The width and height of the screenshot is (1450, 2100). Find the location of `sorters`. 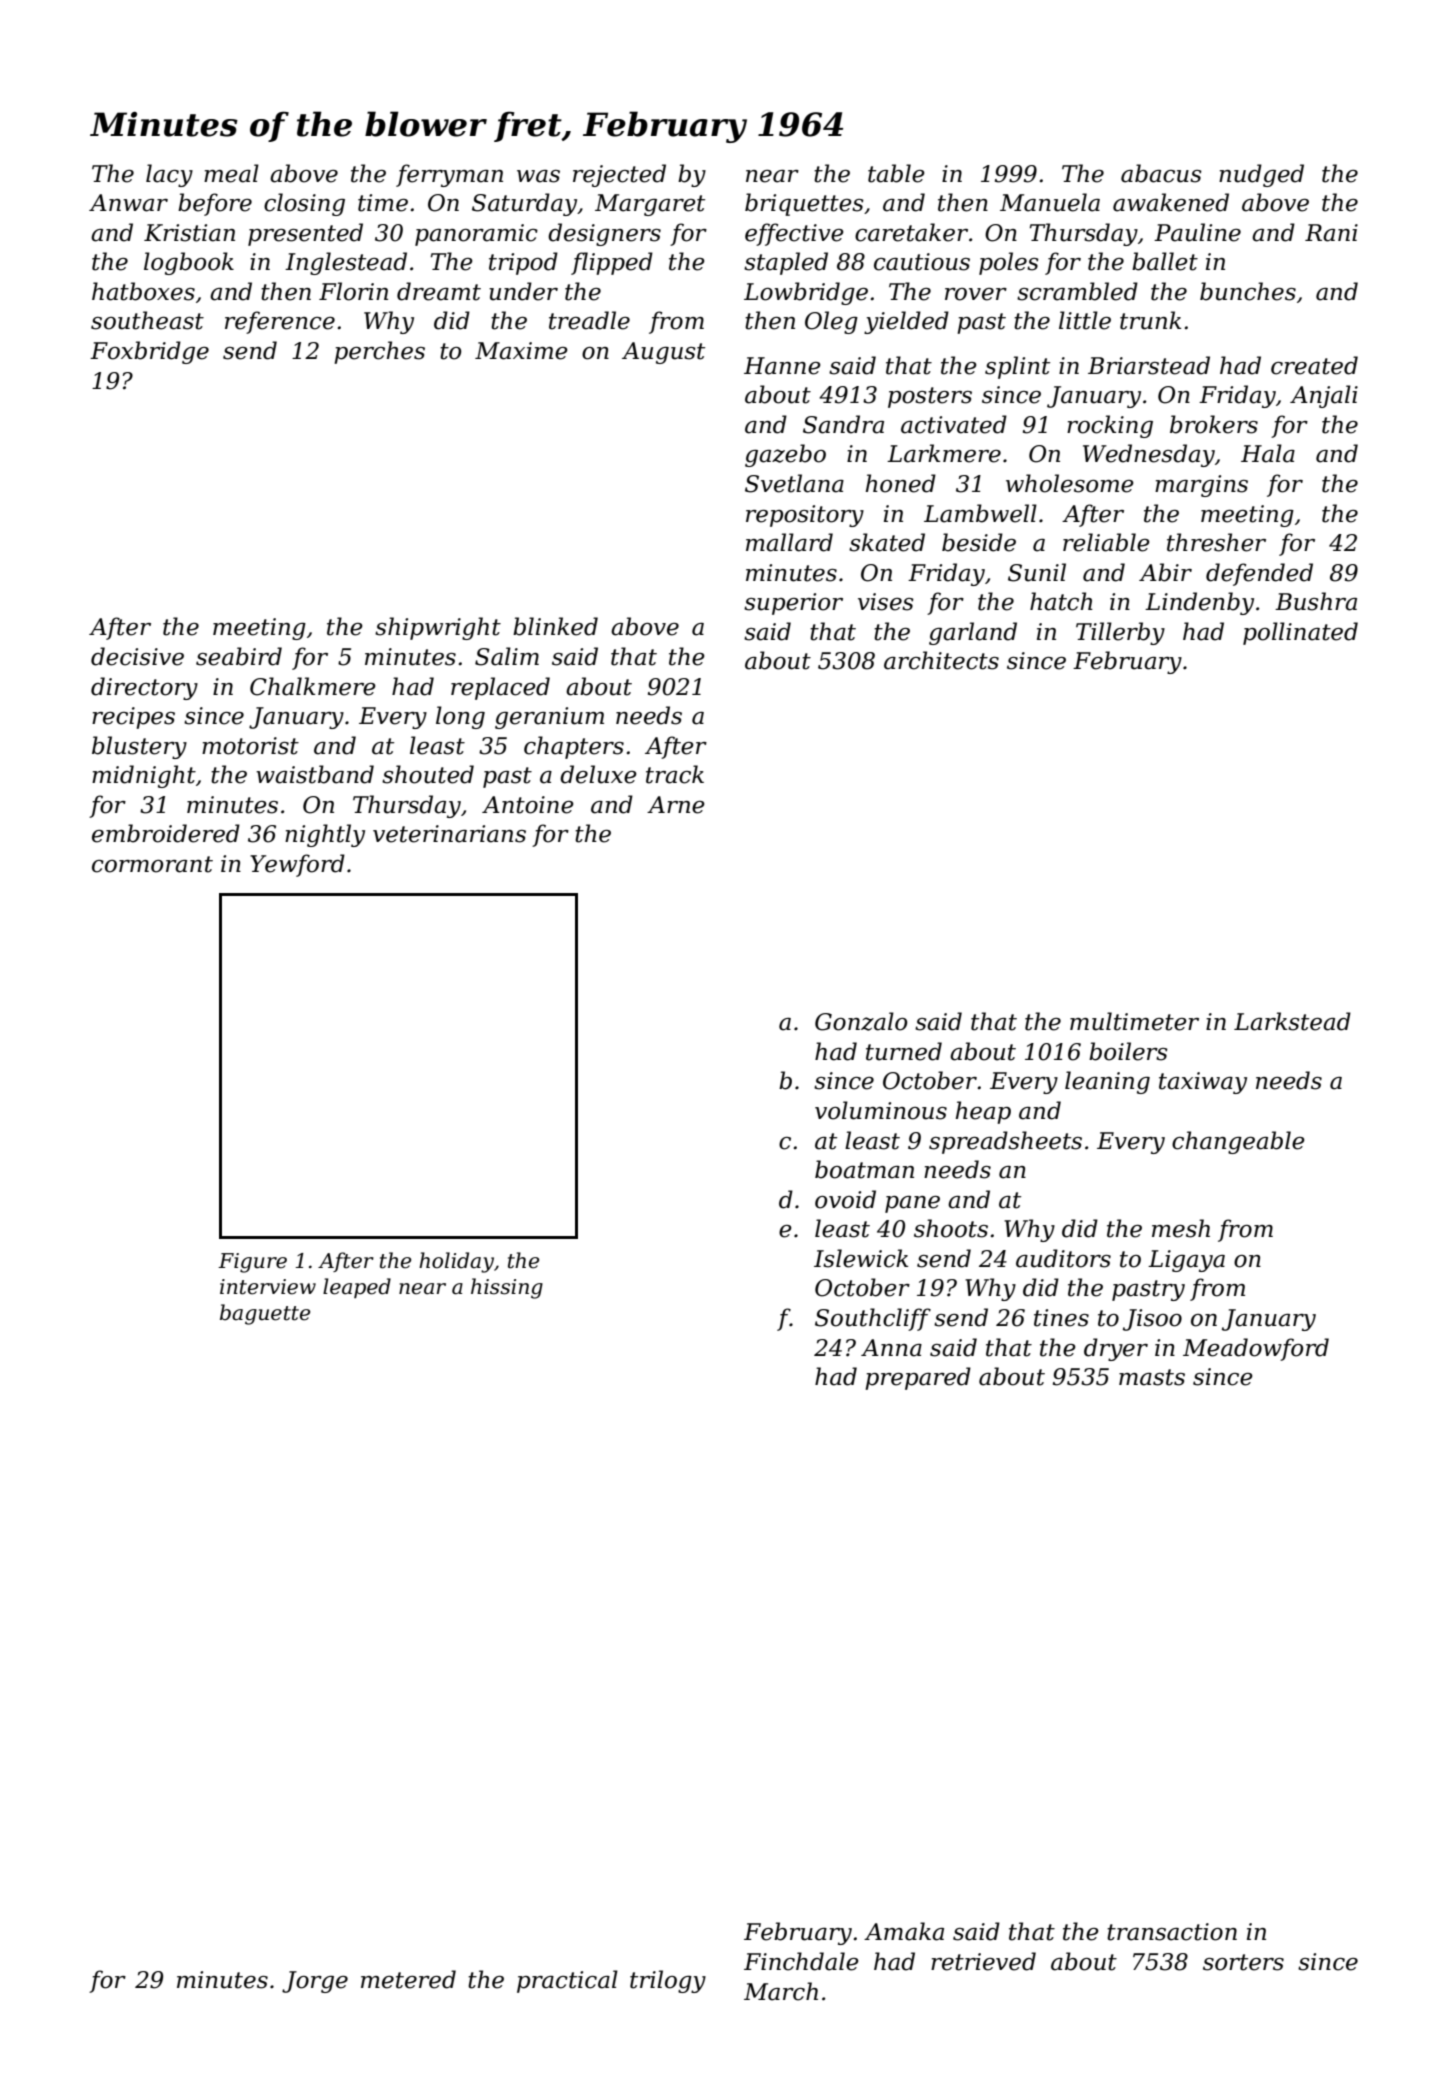

sorters is located at coordinates (1243, 1962).
